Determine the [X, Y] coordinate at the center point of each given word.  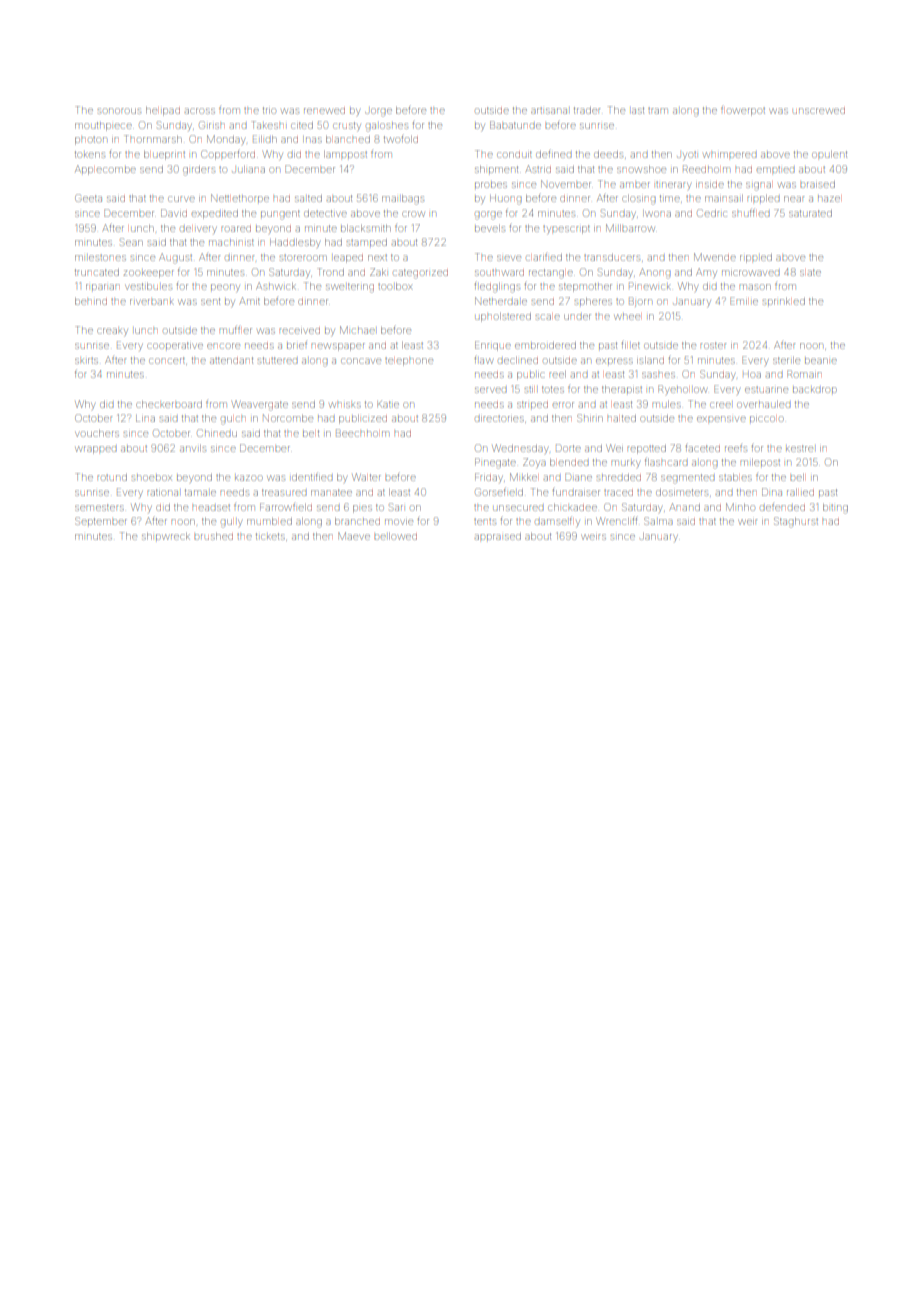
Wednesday [519, 449]
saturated [810, 213]
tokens [90, 155]
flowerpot [743, 112]
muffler [236, 331]
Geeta [88, 198]
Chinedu [217, 433]
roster [713, 346]
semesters [99, 508]
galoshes [387, 127]
